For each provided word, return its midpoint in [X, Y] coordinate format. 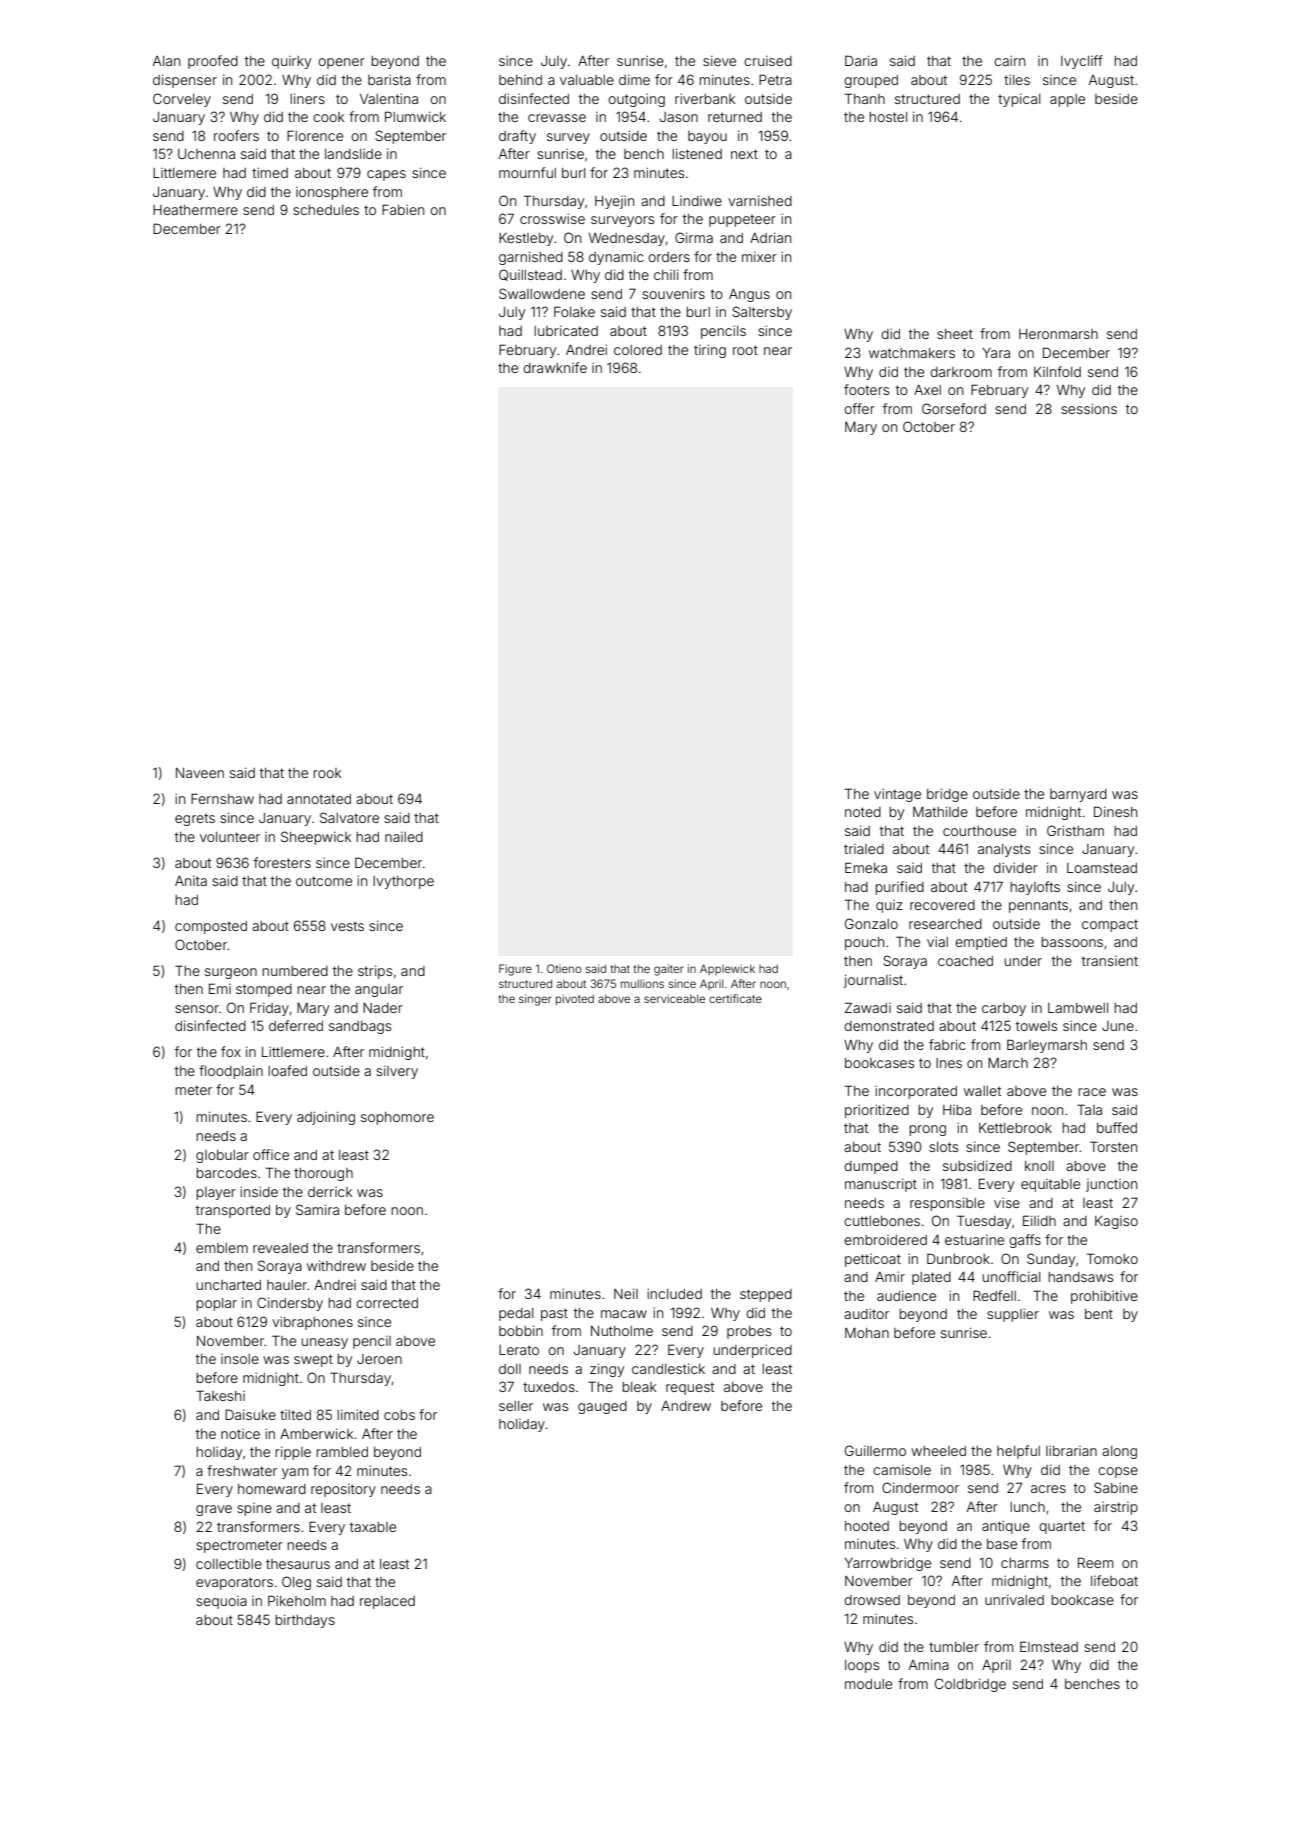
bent [1099, 1314]
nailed [404, 837]
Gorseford [954, 408]
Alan [166, 61]
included [674, 1293]
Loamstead [1102, 868]
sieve [719, 60]
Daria [861, 60]
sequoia [221, 1602]
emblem [222, 1248]
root [745, 350]
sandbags [360, 1027]
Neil [626, 1293]
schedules [326, 210]
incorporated [916, 1092]
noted [863, 812]
